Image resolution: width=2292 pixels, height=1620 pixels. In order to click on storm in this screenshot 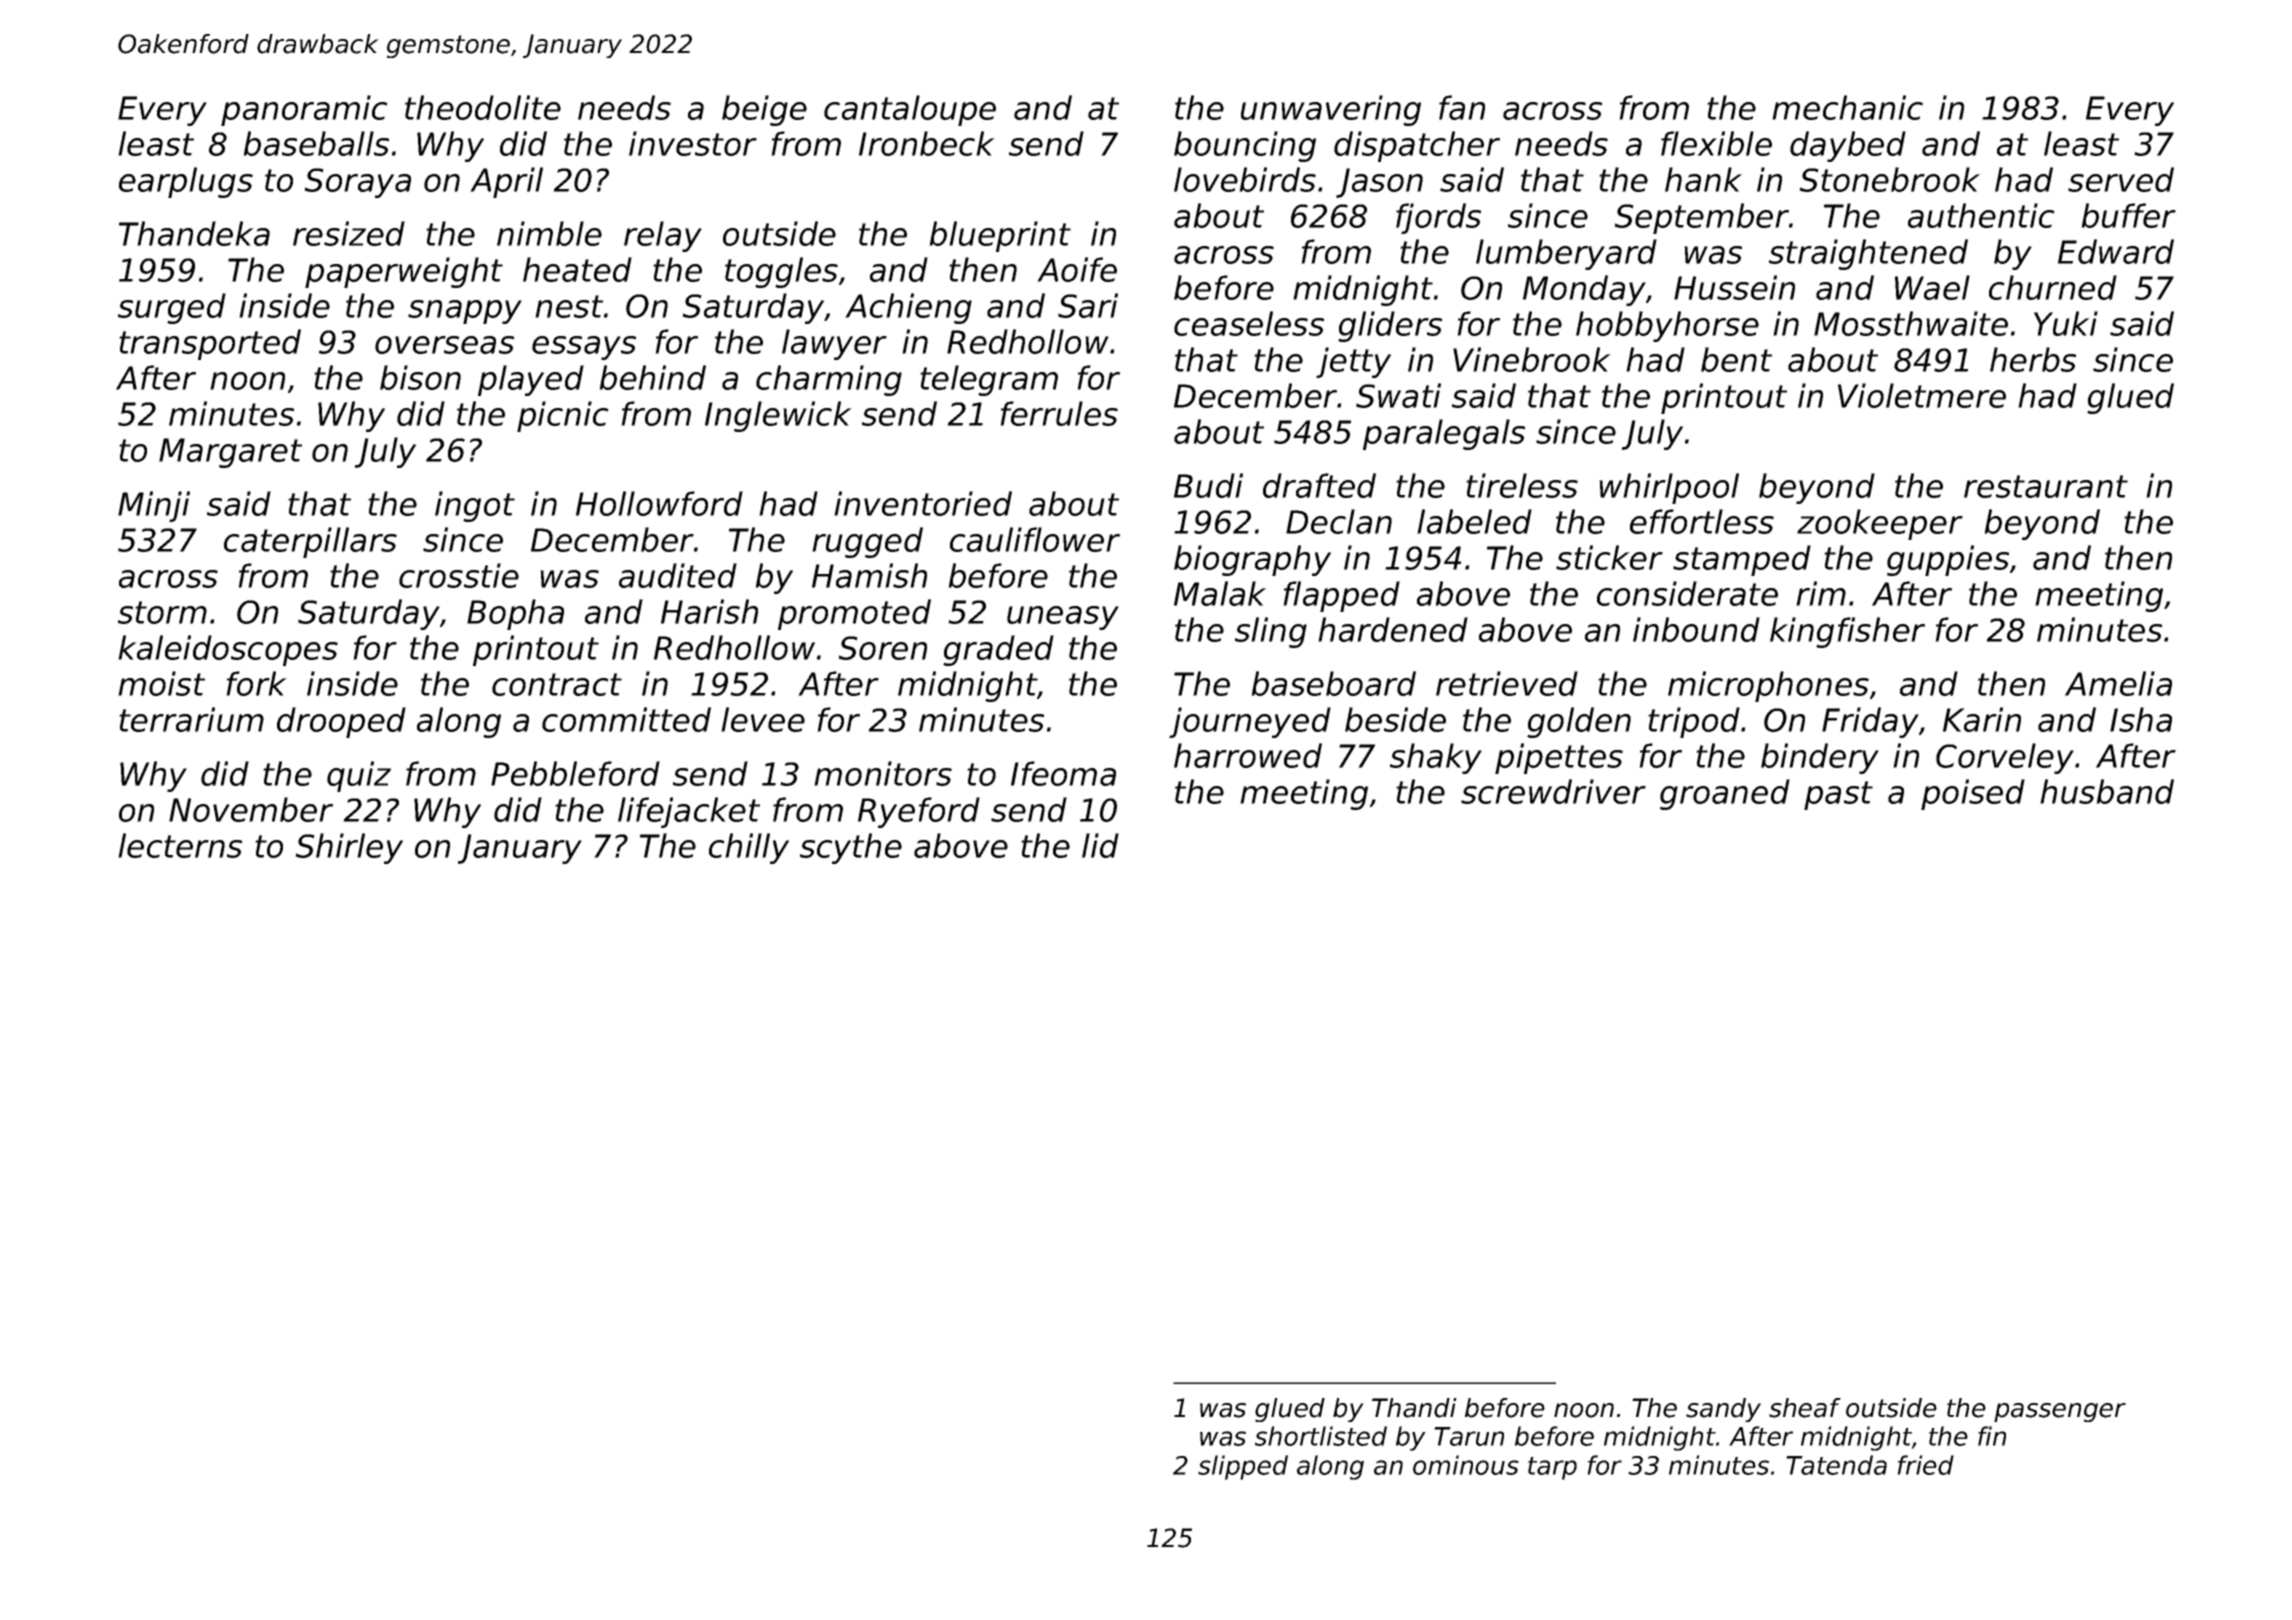, I will do `click(162, 612)`.
